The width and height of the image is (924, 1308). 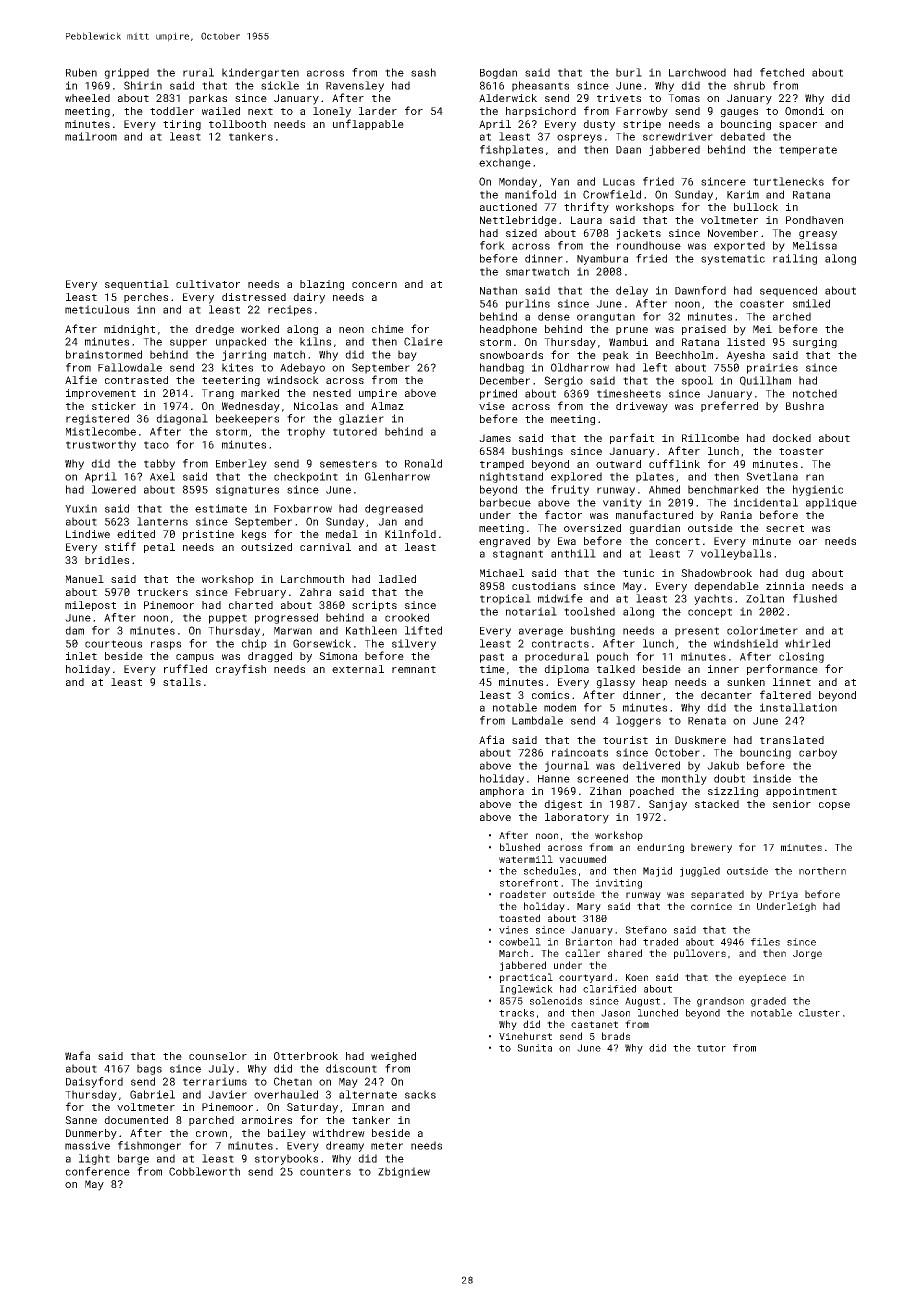 I want to click on present, so click(x=697, y=632).
